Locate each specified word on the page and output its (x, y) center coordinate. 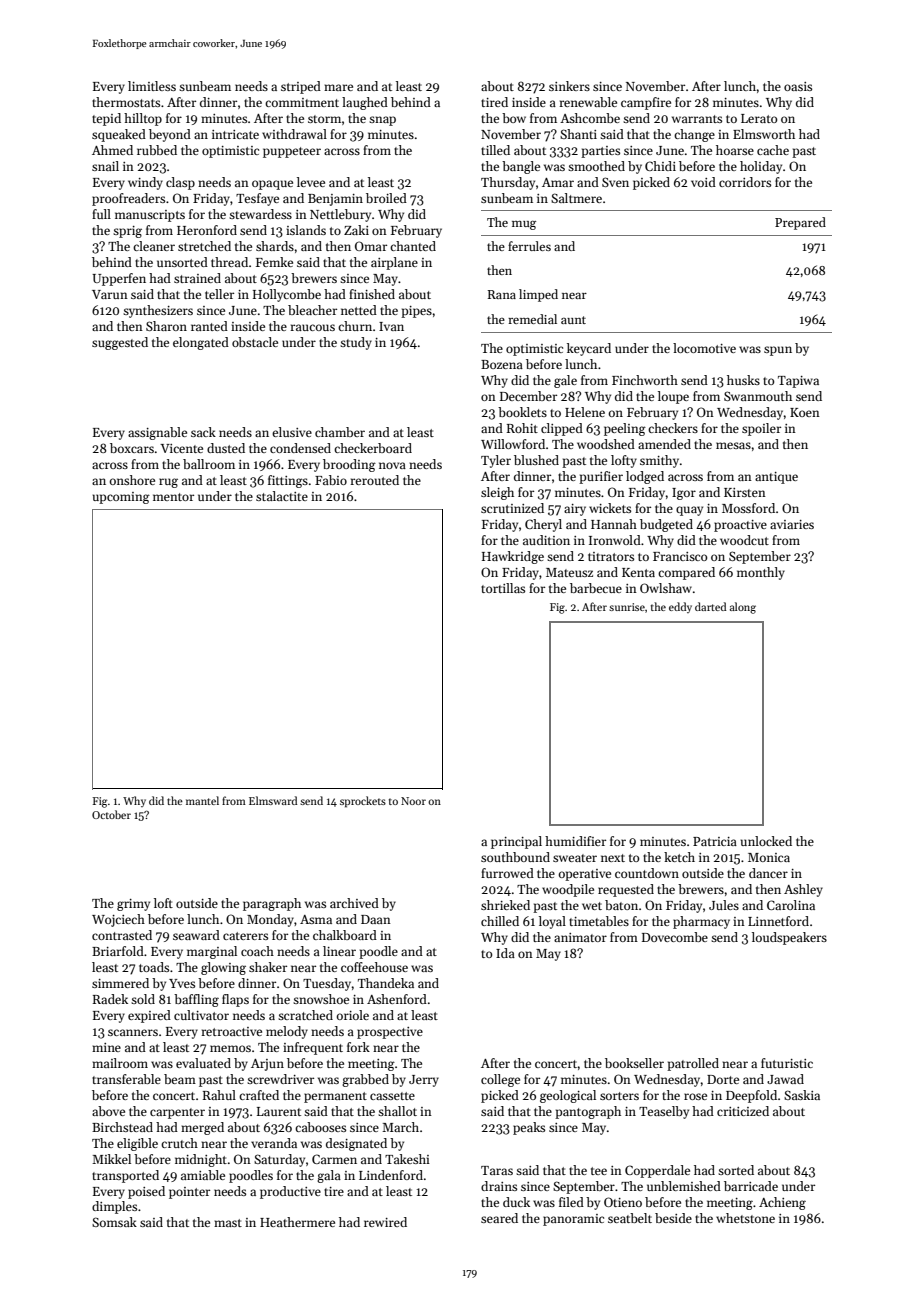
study (356, 343)
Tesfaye (257, 199)
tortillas (503, 588)
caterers (245, 936)
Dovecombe (675, 937)
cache (773, 150)
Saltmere (576, 198)
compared (686, 573)
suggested (120, 343)
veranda (274, 1143)
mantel (202, 800)
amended (664, 444)
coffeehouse (374, 967)
